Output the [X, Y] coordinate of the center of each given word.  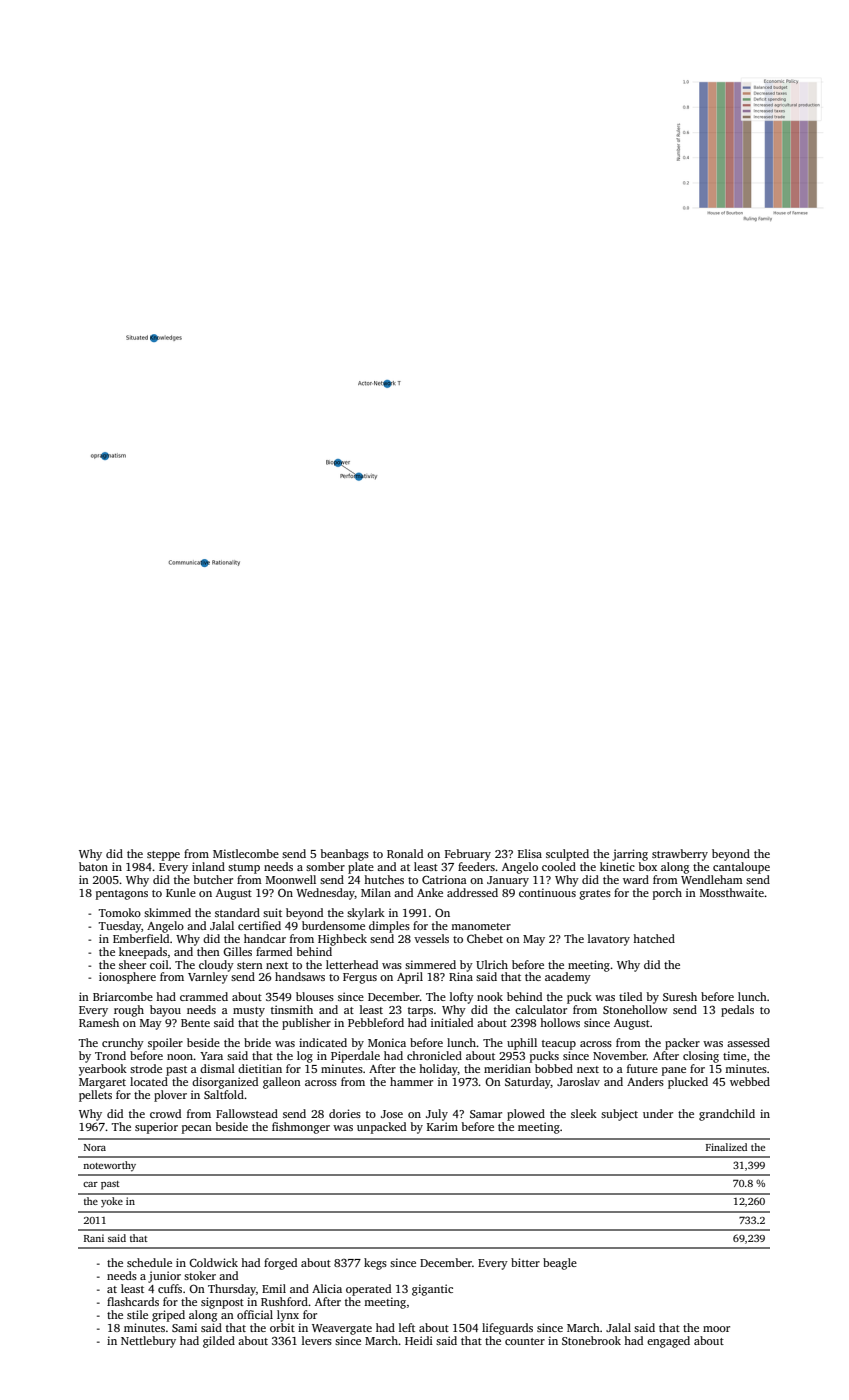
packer [682, 1044]
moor [716, 1329]
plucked [688, 1083]
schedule [149, 1262]
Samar [486, 1114]
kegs [375, 1264]
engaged [668, 1342]
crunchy [123, 1044]
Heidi [419, 1340]
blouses [315, 996]
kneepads [143, 953]
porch [667, 894]
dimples [389, 927]
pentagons [122, 895]
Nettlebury [148, 1342]
